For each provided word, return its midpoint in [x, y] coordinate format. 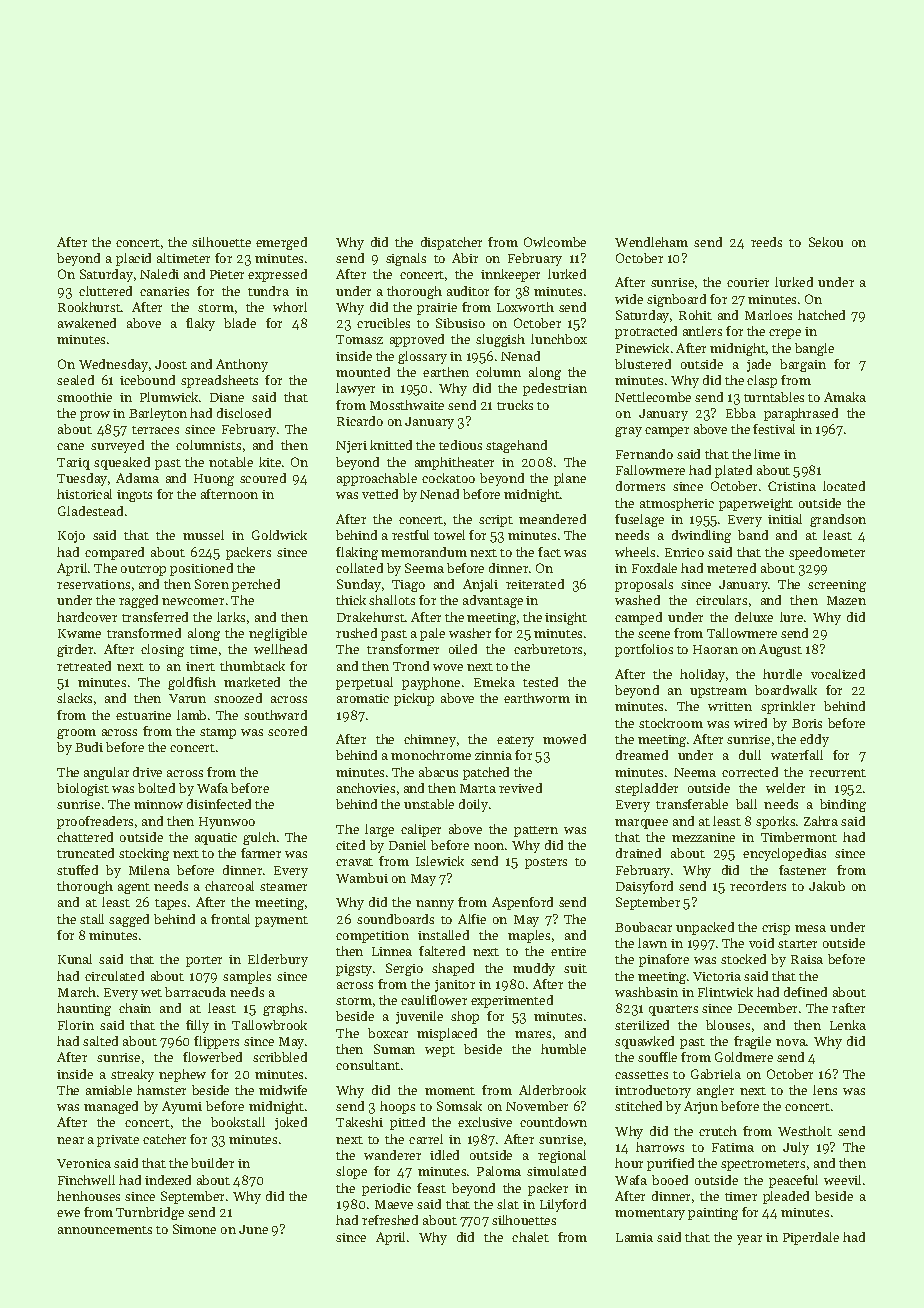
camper [667, 432]
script [496, 521]
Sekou [826, 242]
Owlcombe [555, 242]
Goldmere [744, 1057]
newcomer [193, 601]
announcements [105, 1230]
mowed [564, 739]
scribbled [280, 1057]
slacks [74, 698]
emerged [281, 243]
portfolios [644, 650]
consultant [368, 1065]
